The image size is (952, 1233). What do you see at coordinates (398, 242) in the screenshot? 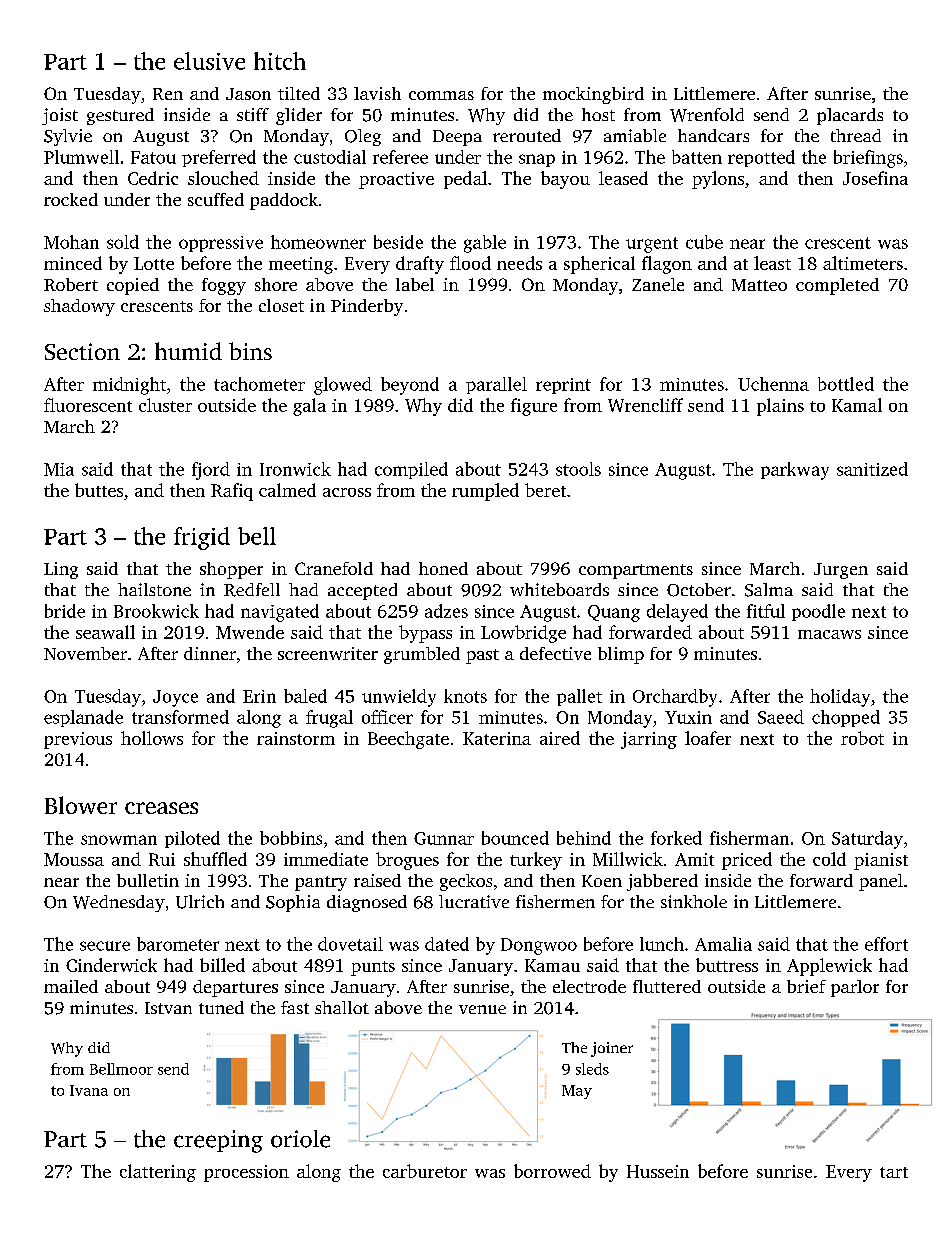
I see `beside` at bounding box center [398, 242].
